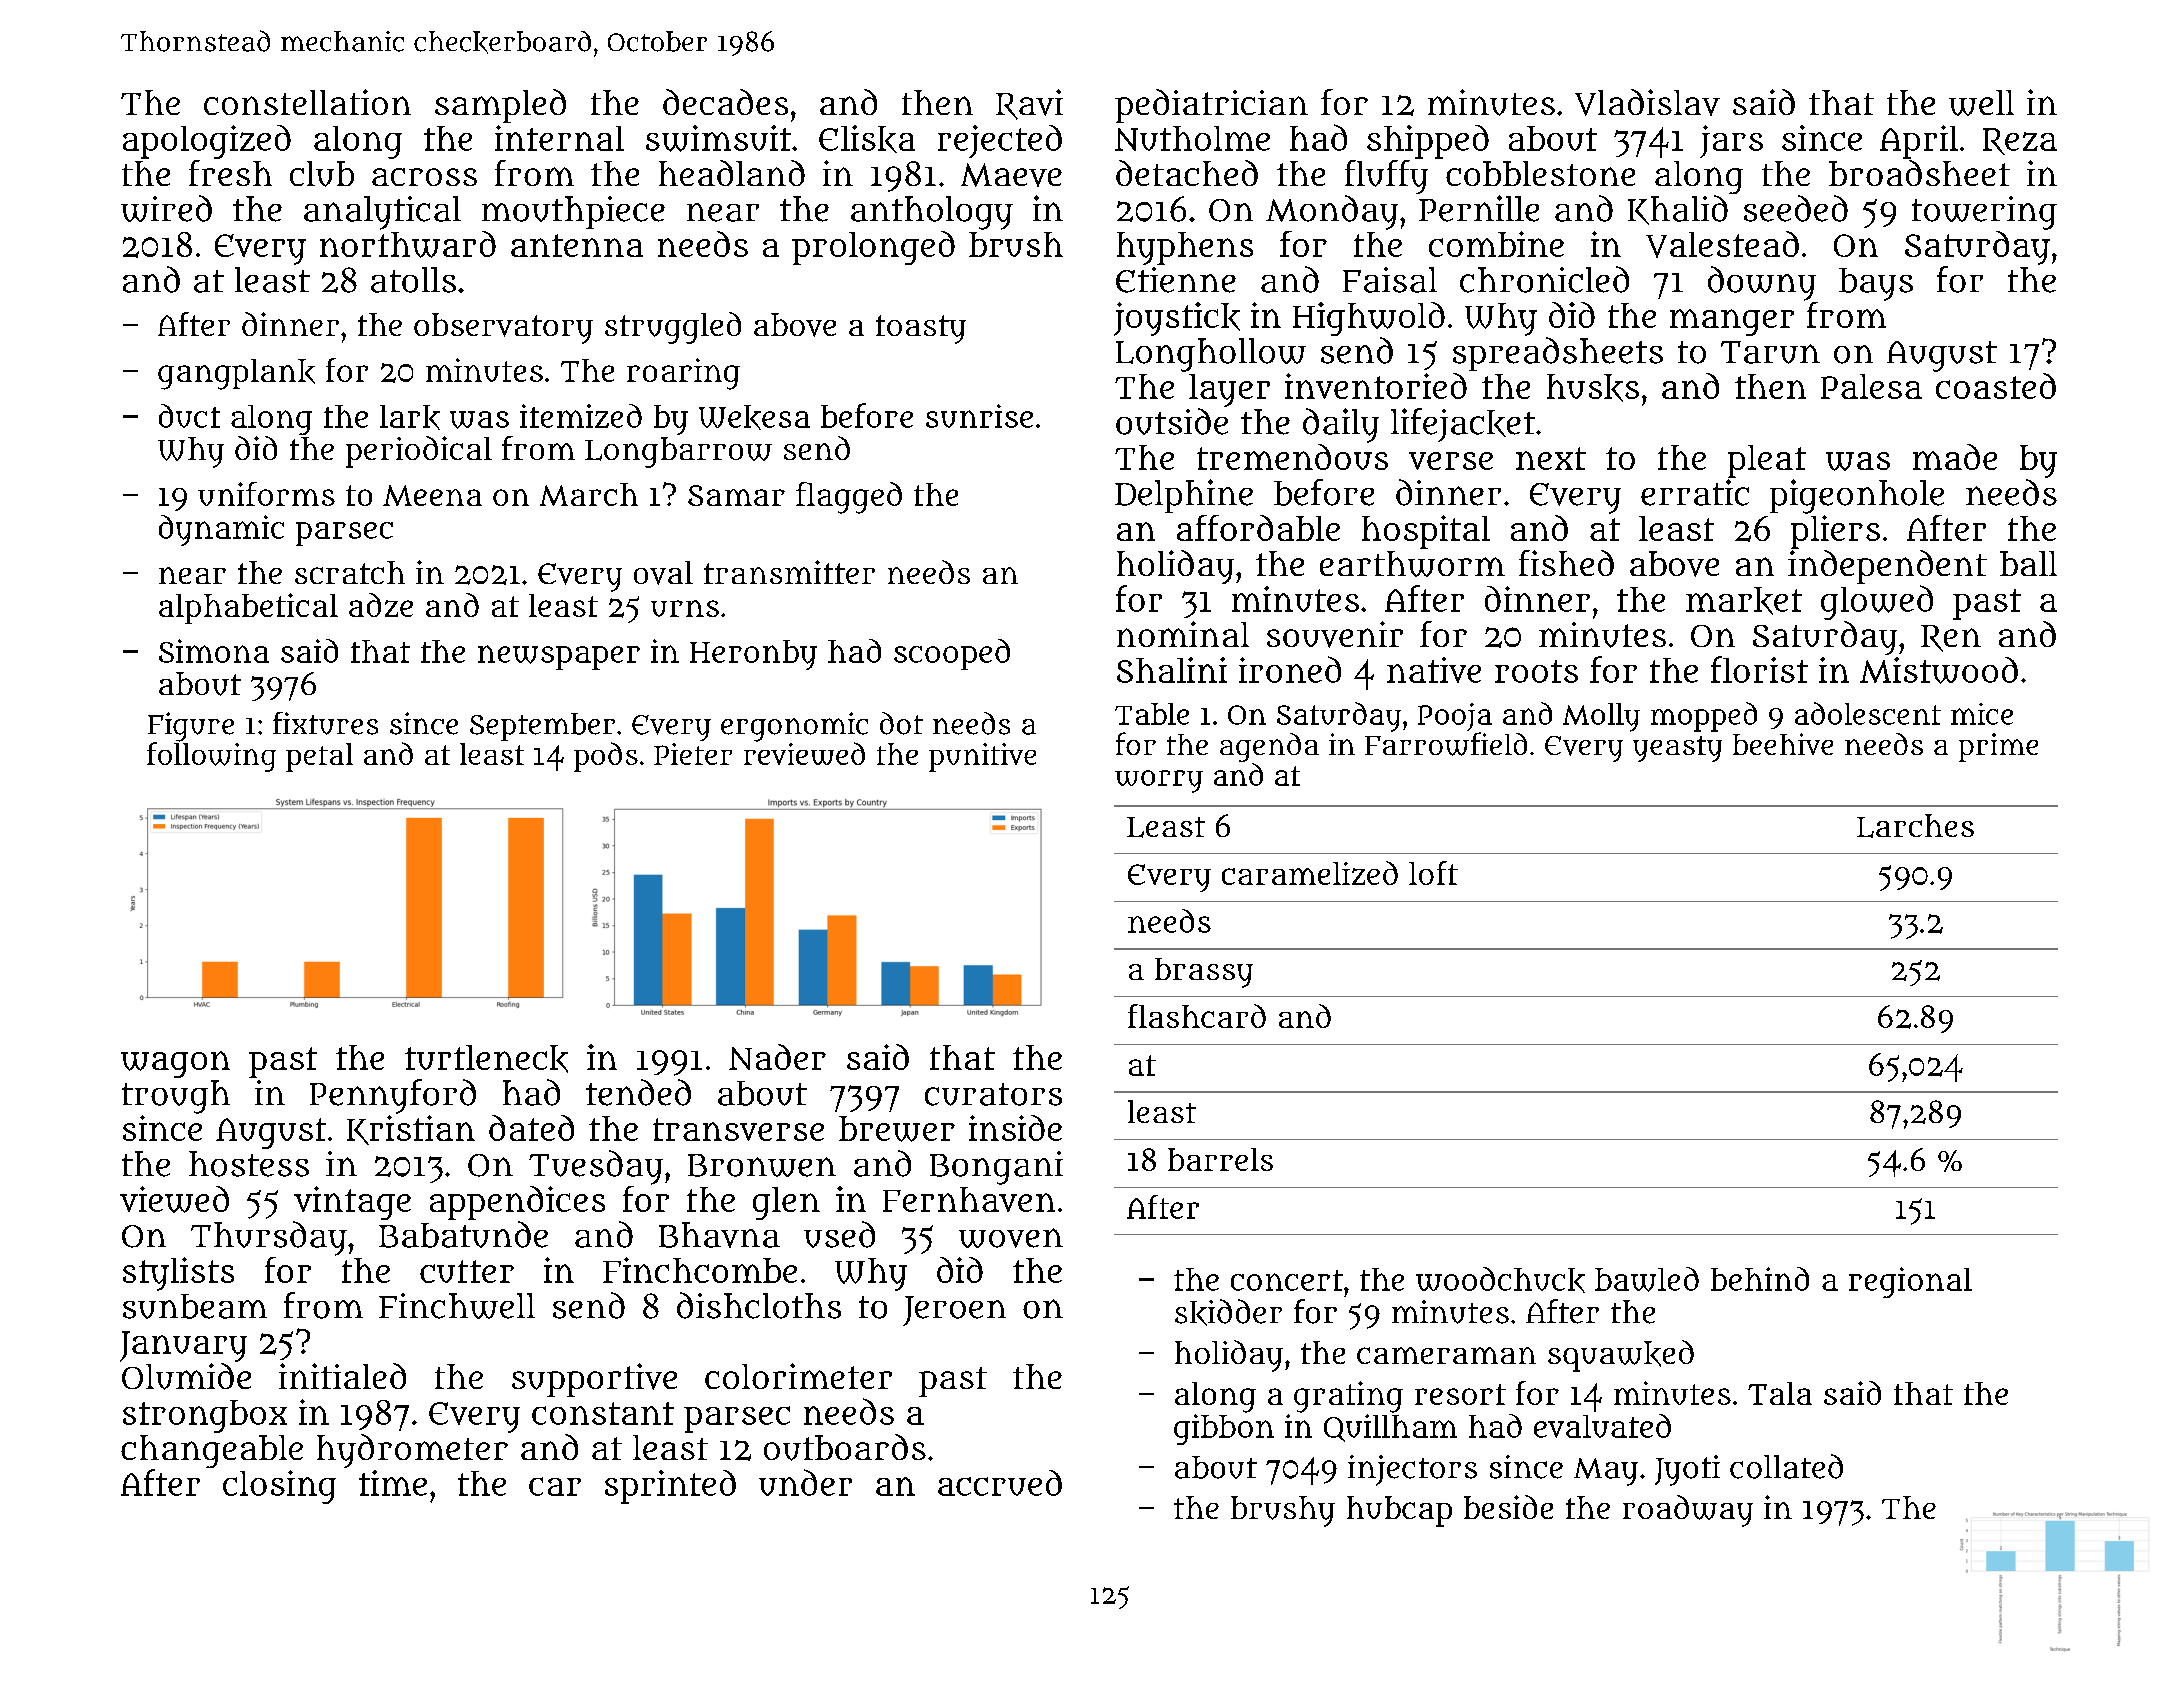  Describe the element at coordinates (307, 102) in the screenshot. I see `constellation` at that location.
